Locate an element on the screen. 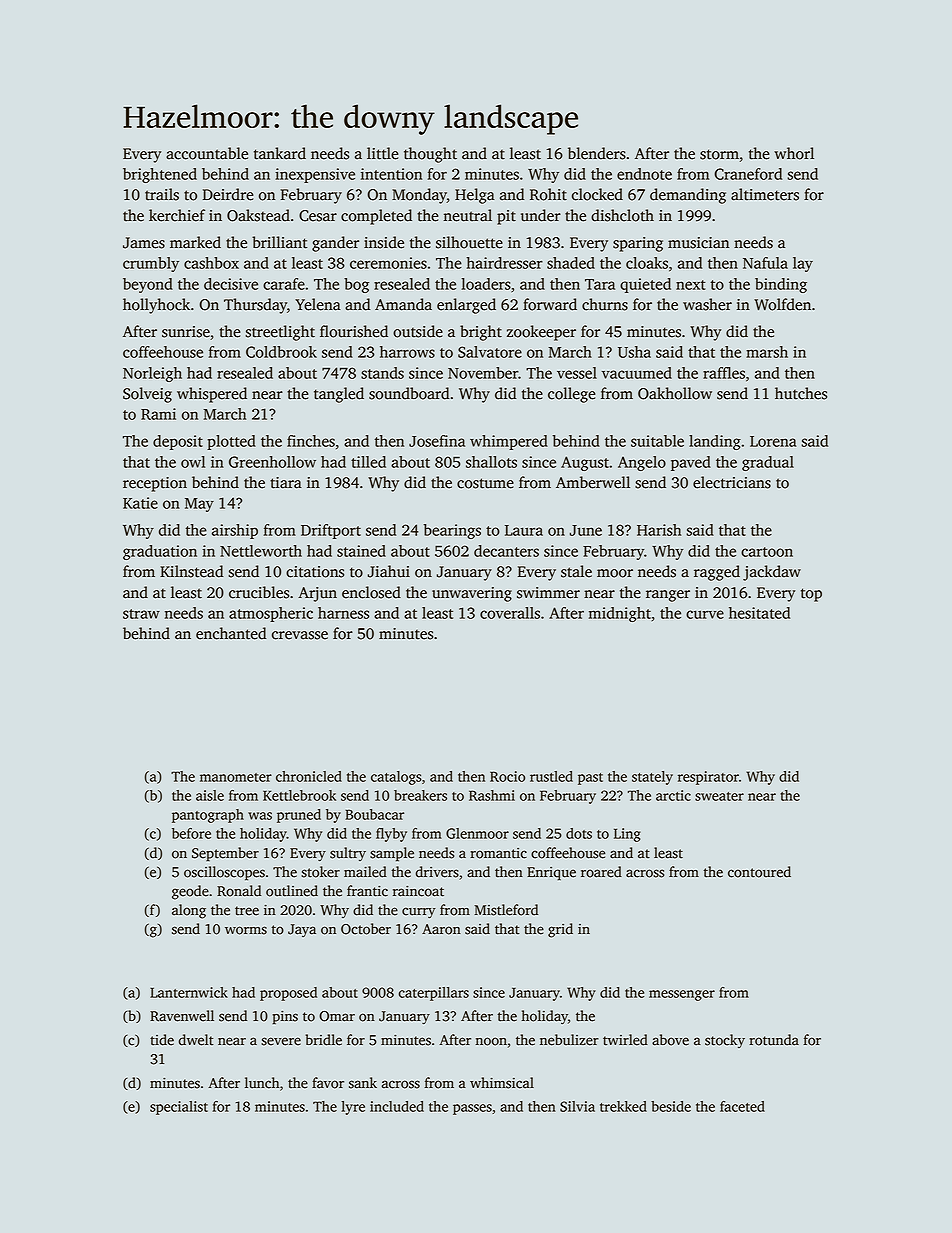 This screenshot has width=952, height=1233. jackdaw is located at coordinates (772, 573).
